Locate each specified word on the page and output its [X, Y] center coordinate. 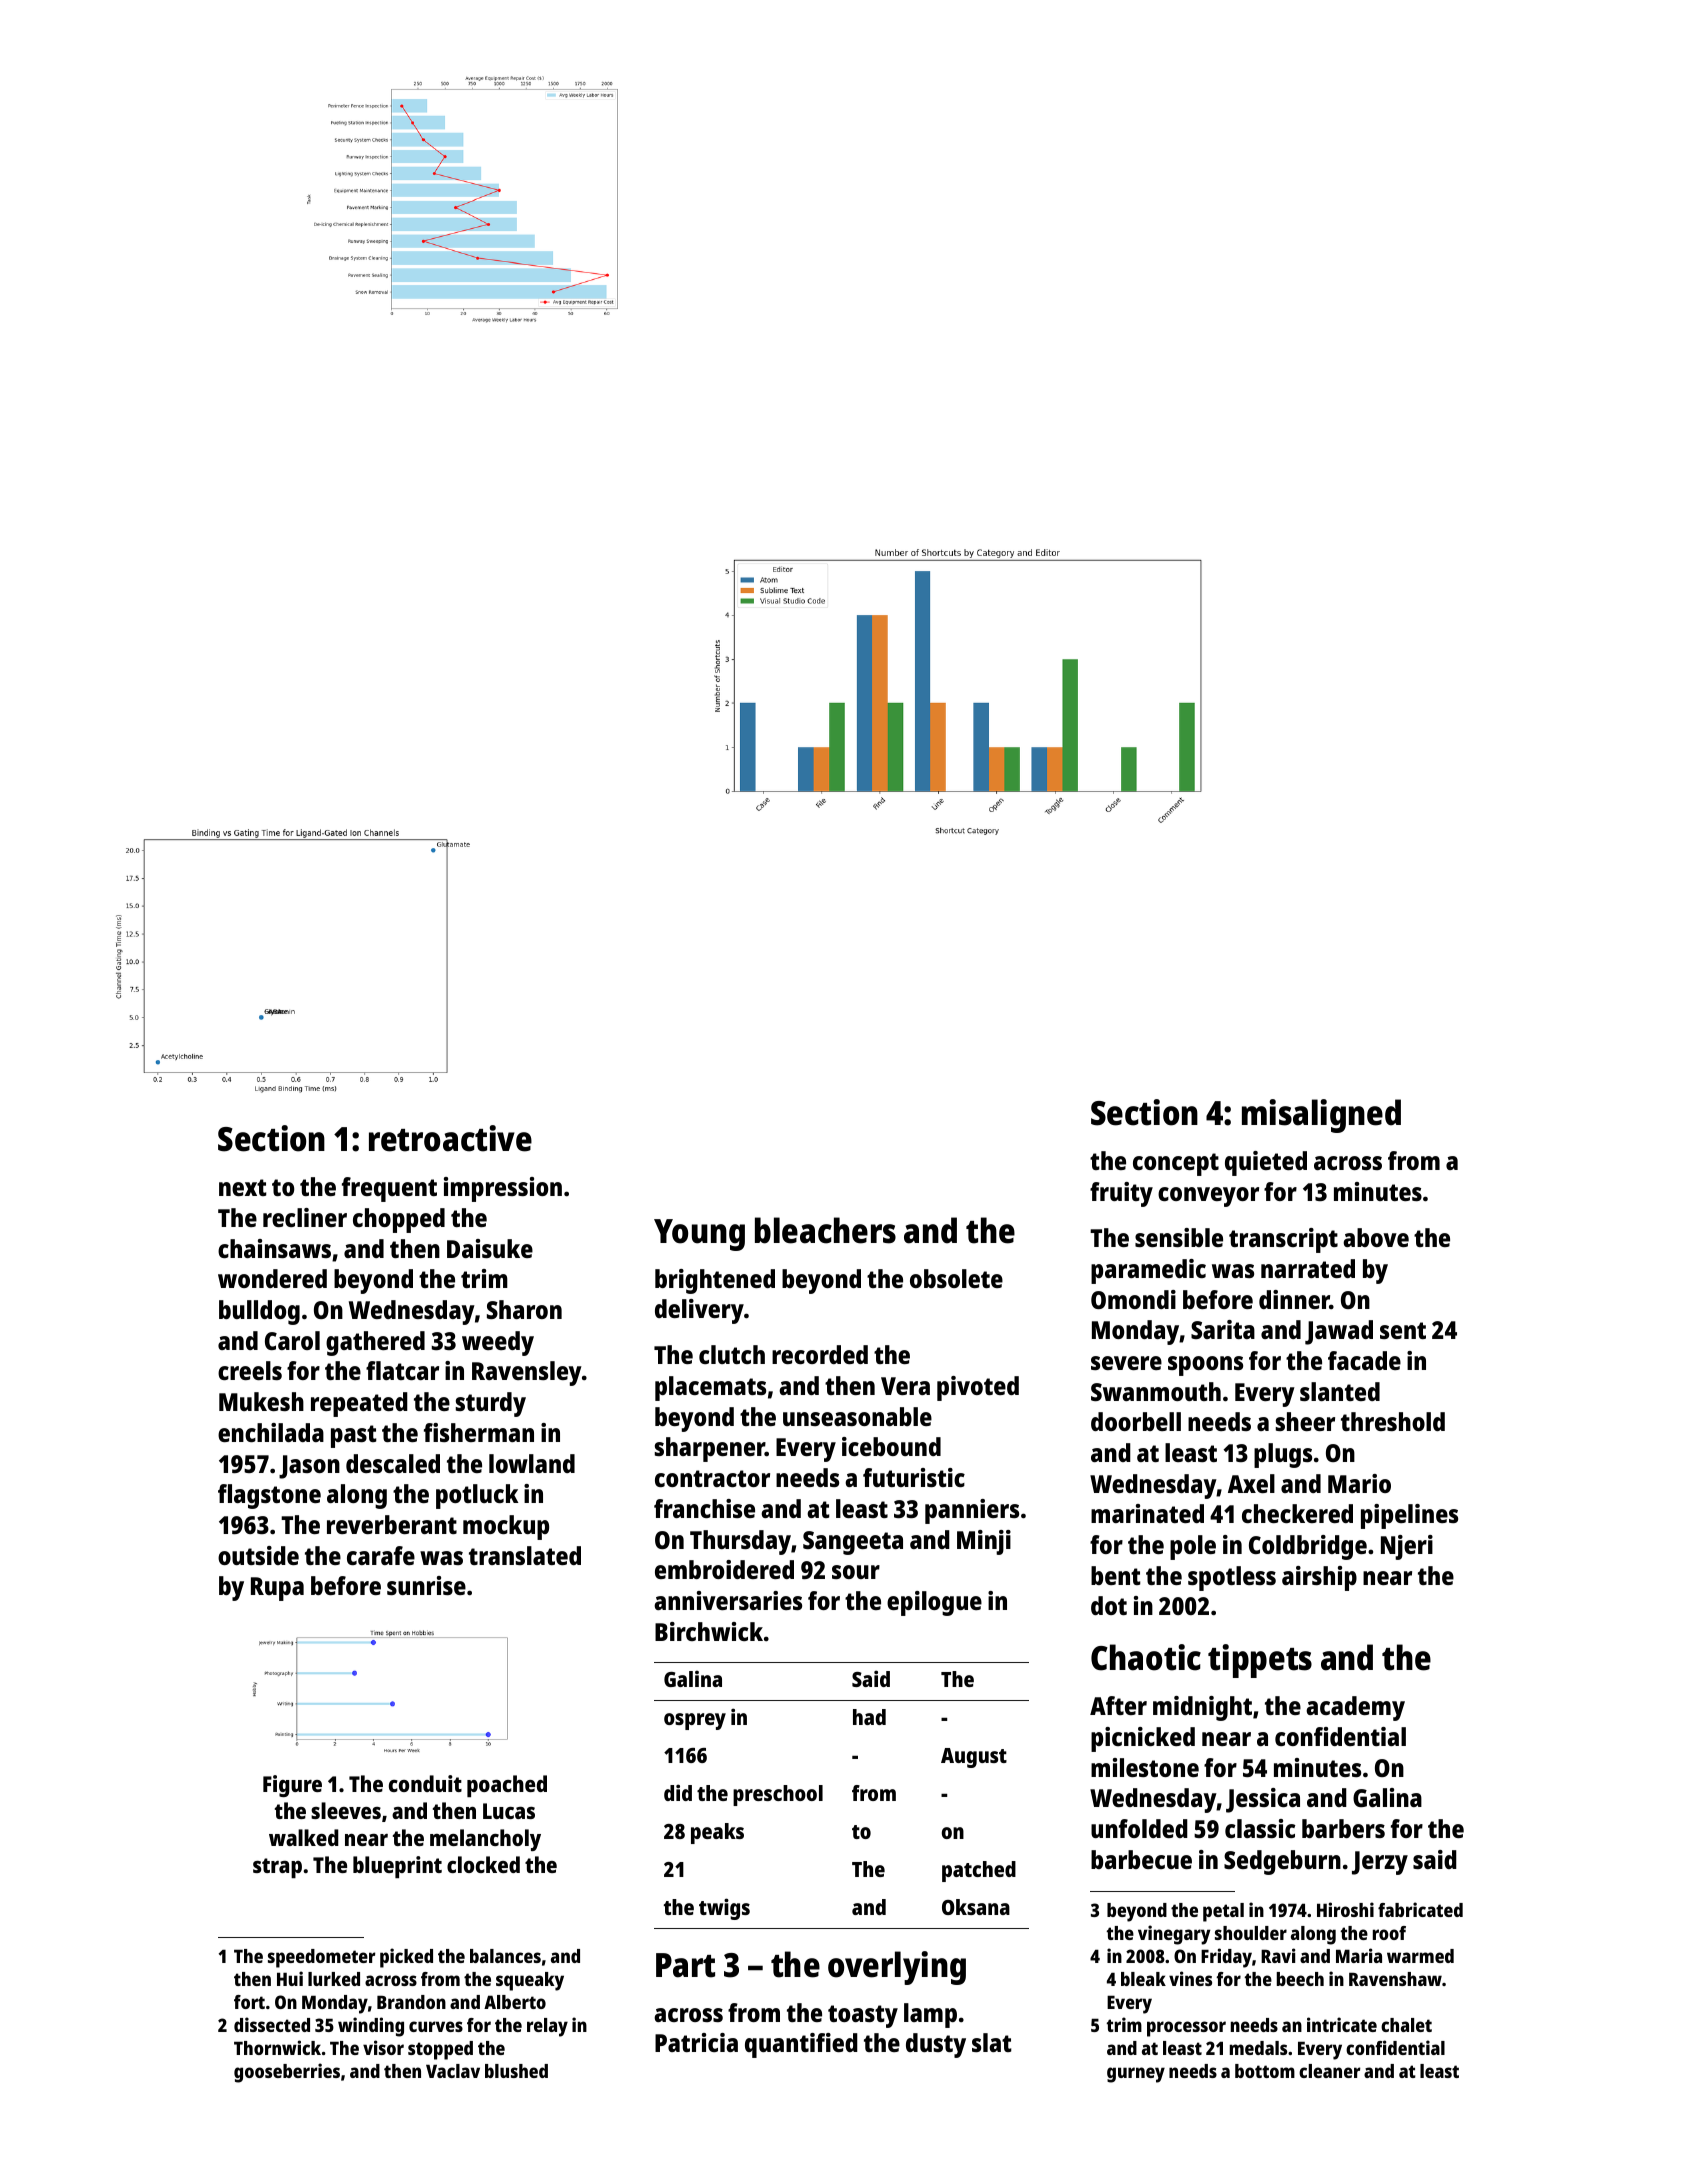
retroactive [450, 1138]
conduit [425, 1783]
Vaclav [453, 2071]
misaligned [1321, 1116]
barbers [1343, 1828]
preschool [778, 1795]
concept [1176, 1164]
